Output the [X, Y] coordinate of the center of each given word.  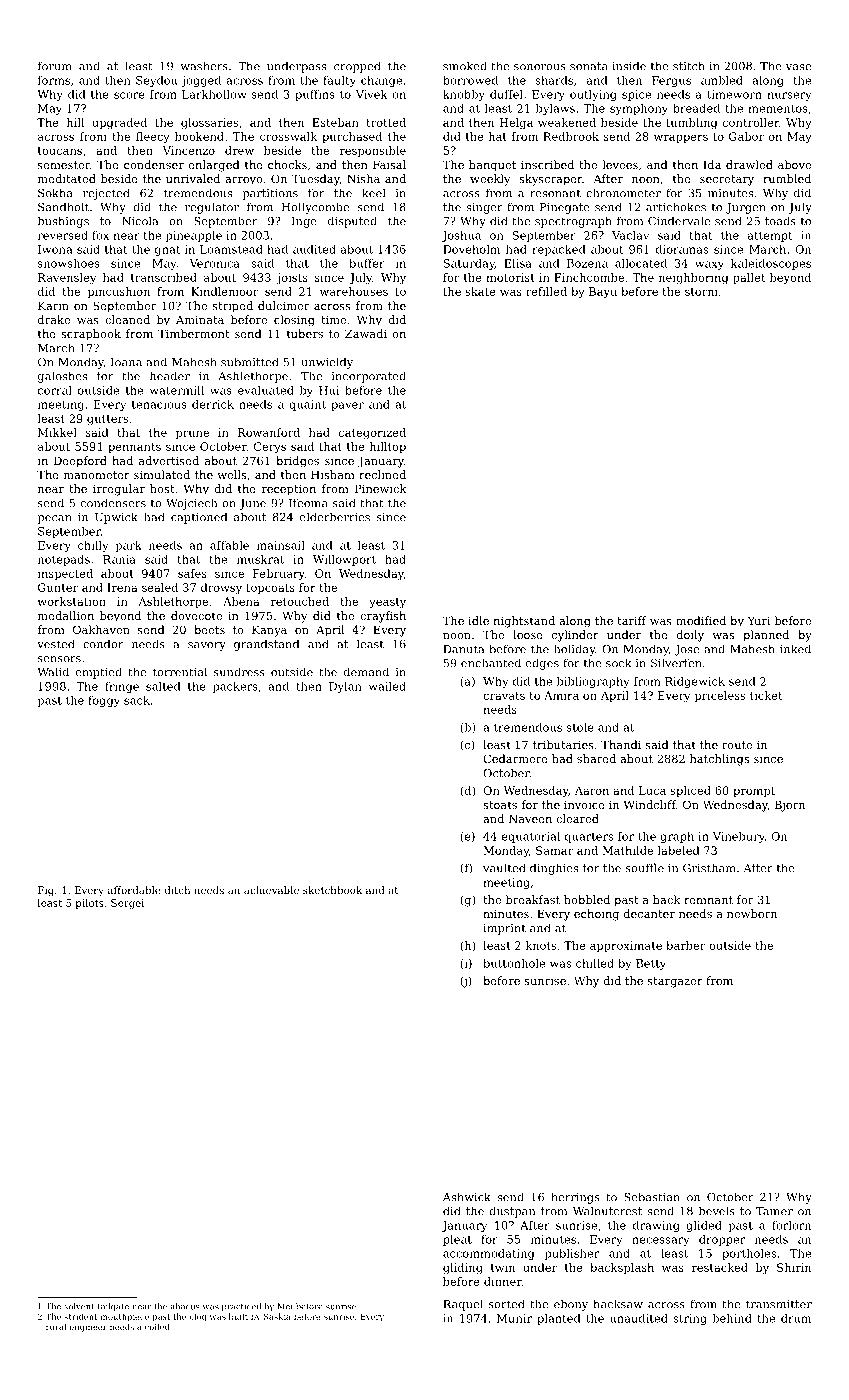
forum [55, 66]
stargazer [675, 982]
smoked [465, 66]
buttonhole [514, 963]
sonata [589, 66]
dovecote [196, 615]
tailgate [113, 1307]
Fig [46, 891]
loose [528, 634]
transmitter [779, 1304]
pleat [457, 1240]
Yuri [759, 620]
